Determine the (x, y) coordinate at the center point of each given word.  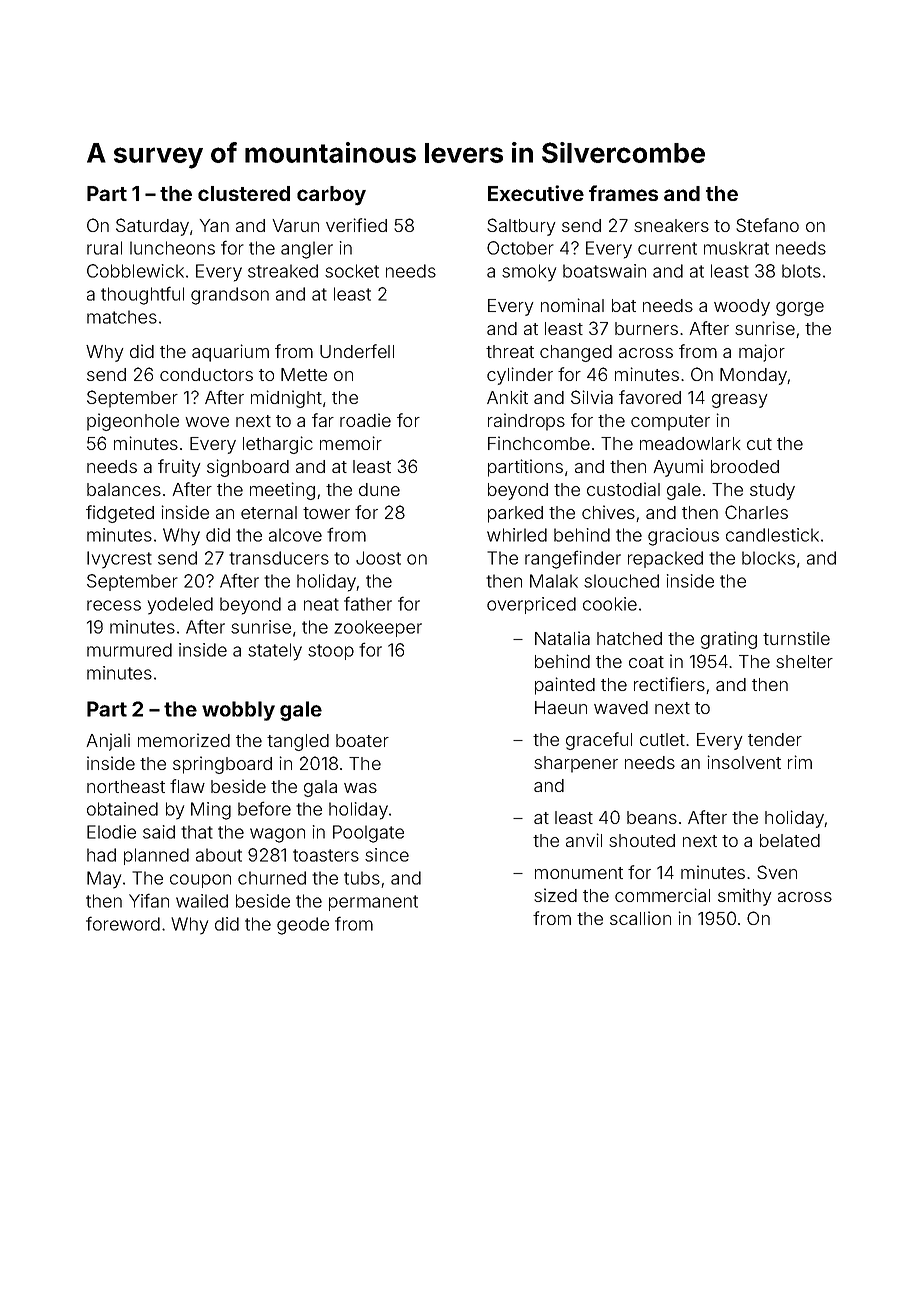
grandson (230, 296)
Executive (536, 193)
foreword (123, 923)
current (667, 248)
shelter (804, 661)
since (387, 855)
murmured (129, 650)
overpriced (531, 605)
